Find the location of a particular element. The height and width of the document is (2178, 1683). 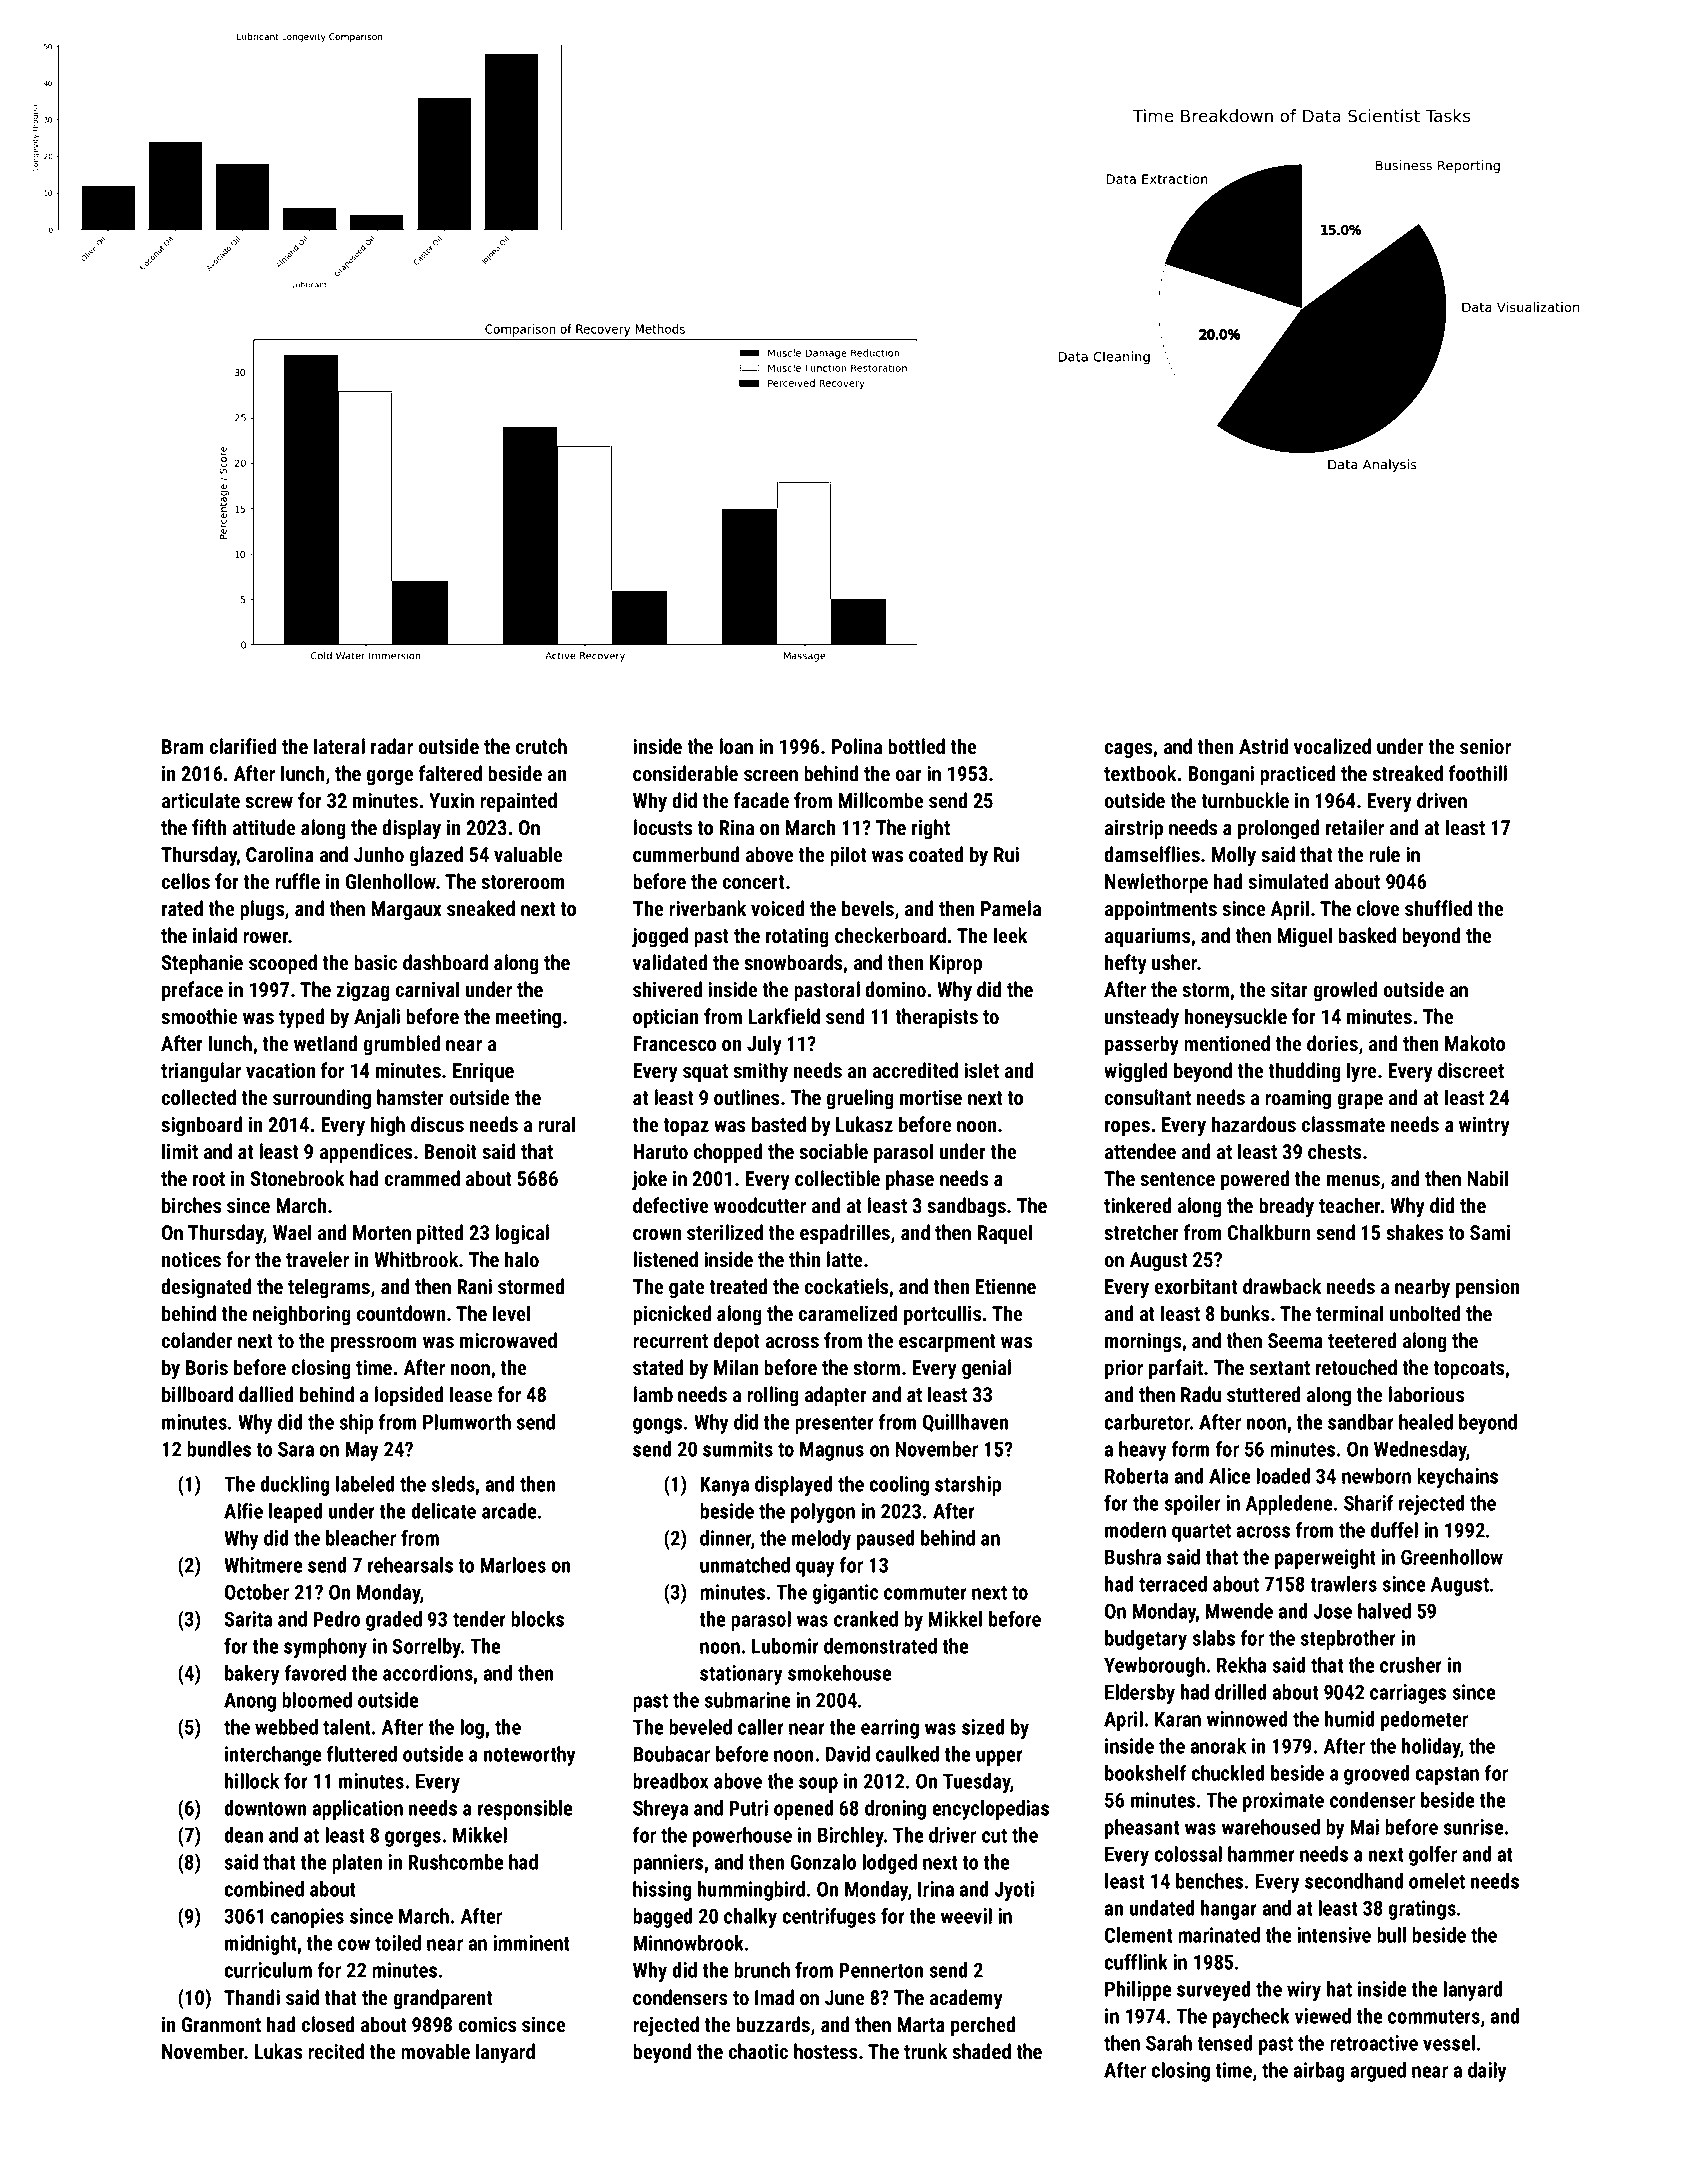

foothill is located at coordinates (1478, 773).
